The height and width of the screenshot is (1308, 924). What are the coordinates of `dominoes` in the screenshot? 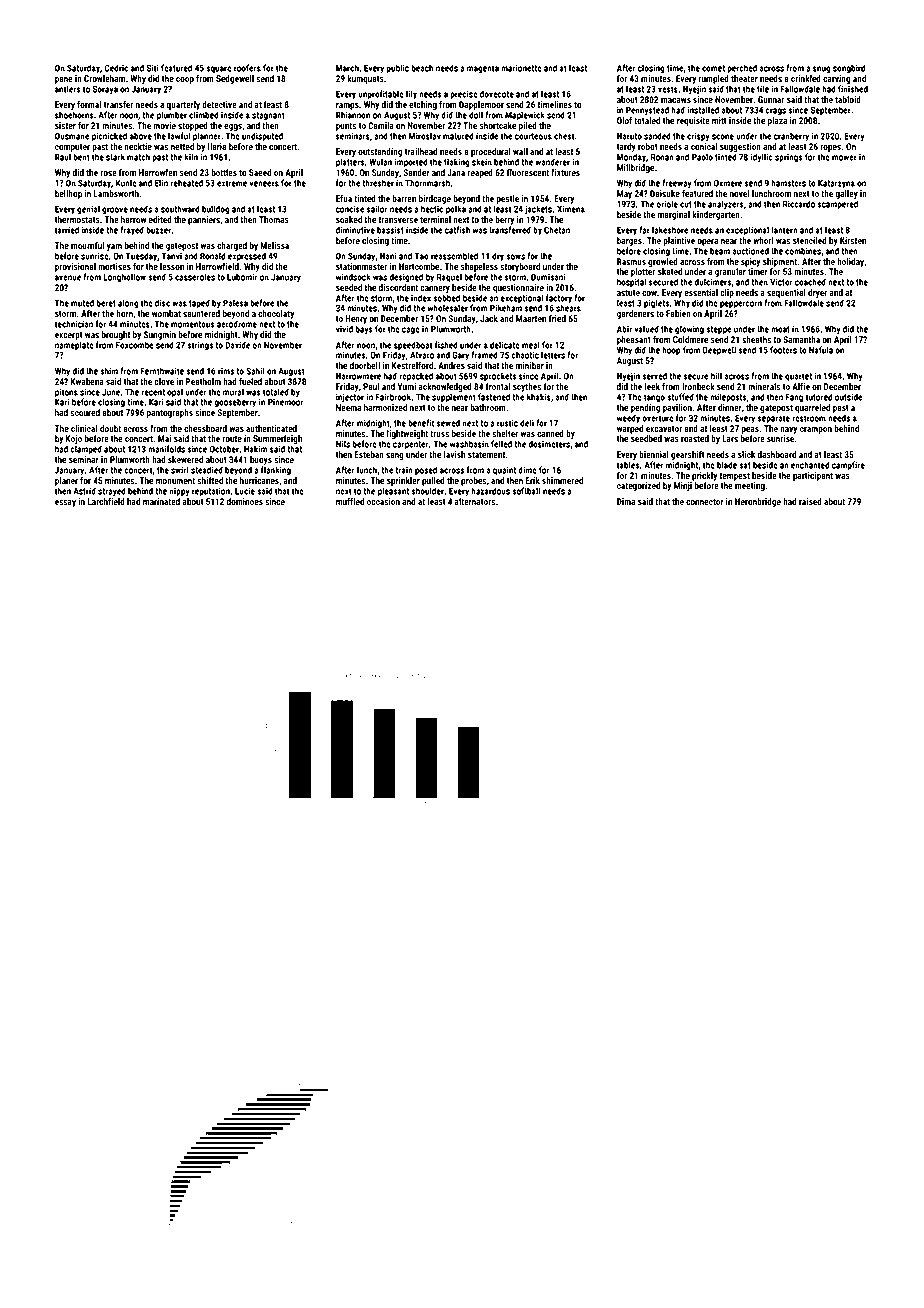 It's located at (245, 501).
